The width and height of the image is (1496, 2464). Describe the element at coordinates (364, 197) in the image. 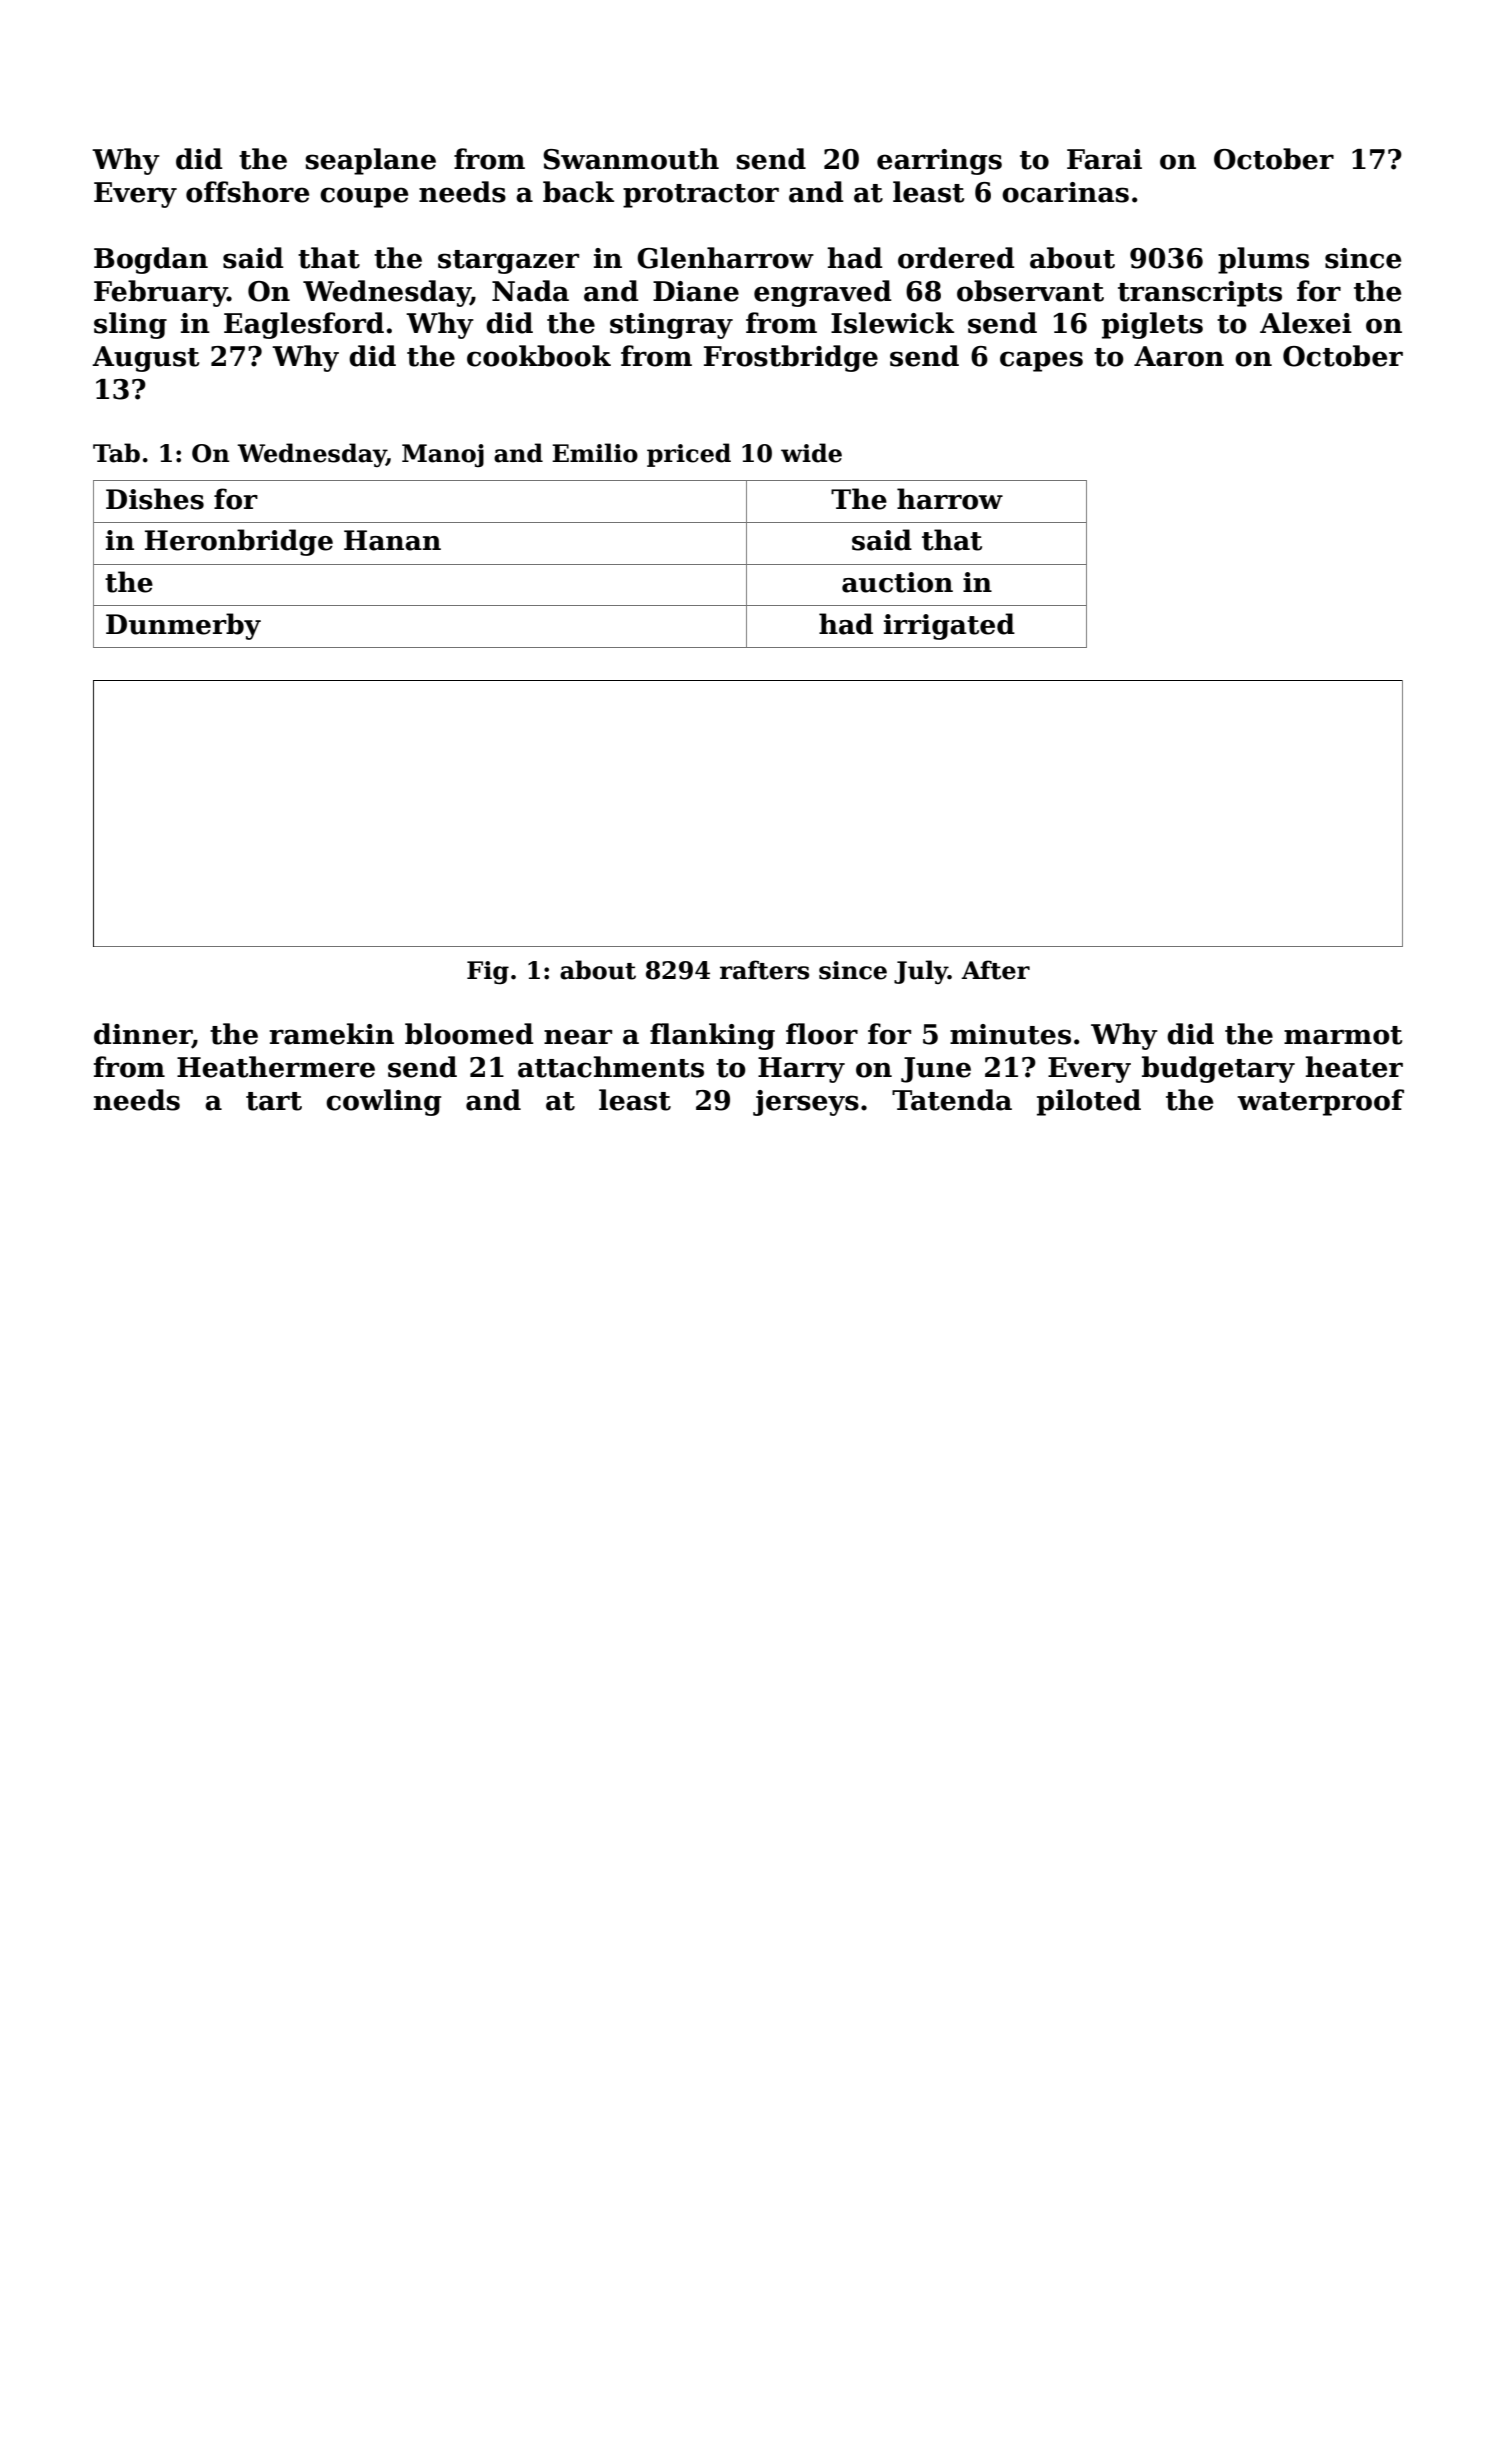

I see `coupe` at that location.
